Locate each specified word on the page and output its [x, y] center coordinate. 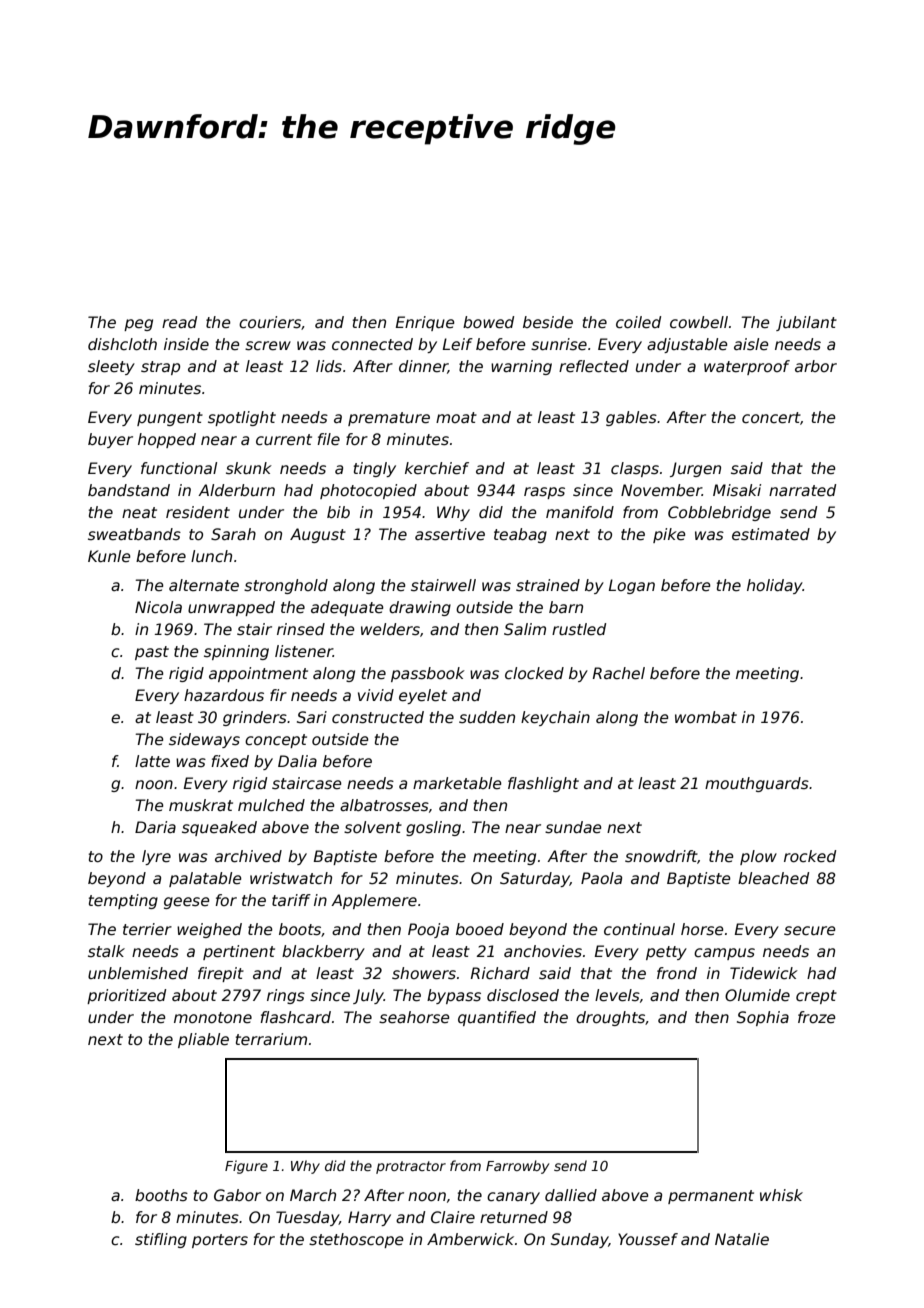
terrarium [271, 1039]
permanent [711, 1197]
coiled [638, 322]
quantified [497, 1018]
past [152, 653]
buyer [110, 440]
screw [268, 346]
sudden [487, 717]
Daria [155, 827]
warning [521, 367]
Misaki [737, 490]
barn [566, 607]
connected [372, 344]
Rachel [619, 673]
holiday [775, 586]
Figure [246, 1167]
